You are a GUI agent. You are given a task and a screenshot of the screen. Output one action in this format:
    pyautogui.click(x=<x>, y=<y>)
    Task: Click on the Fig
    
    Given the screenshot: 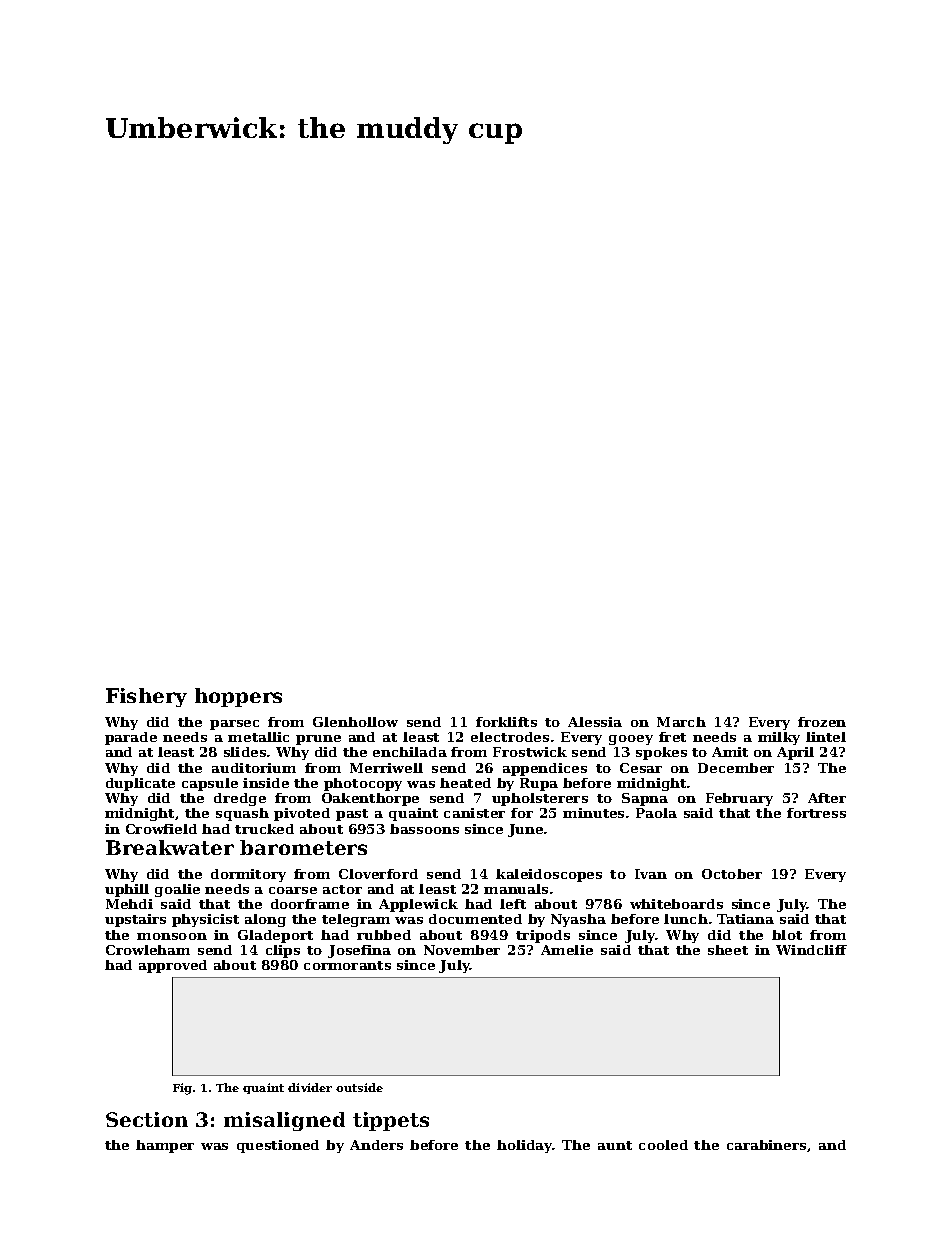 What is the action you would take?
    pyautogui.click(x=182, y=1089)
